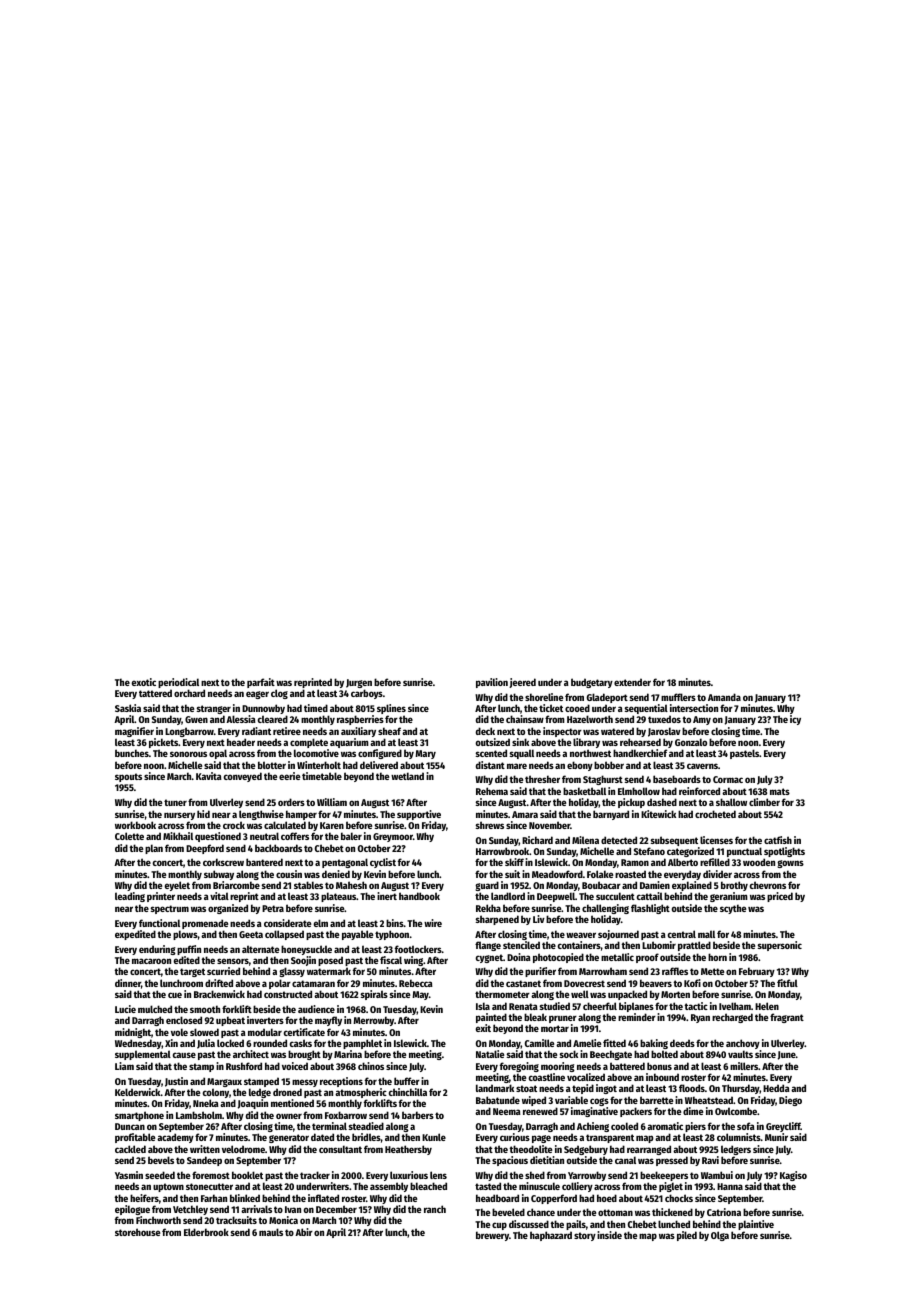 The height and width of the screenshot is (1308, 924). Describe the element at coordinates (710, 1160) in the screenshot. I see `Ravi` at that location.
